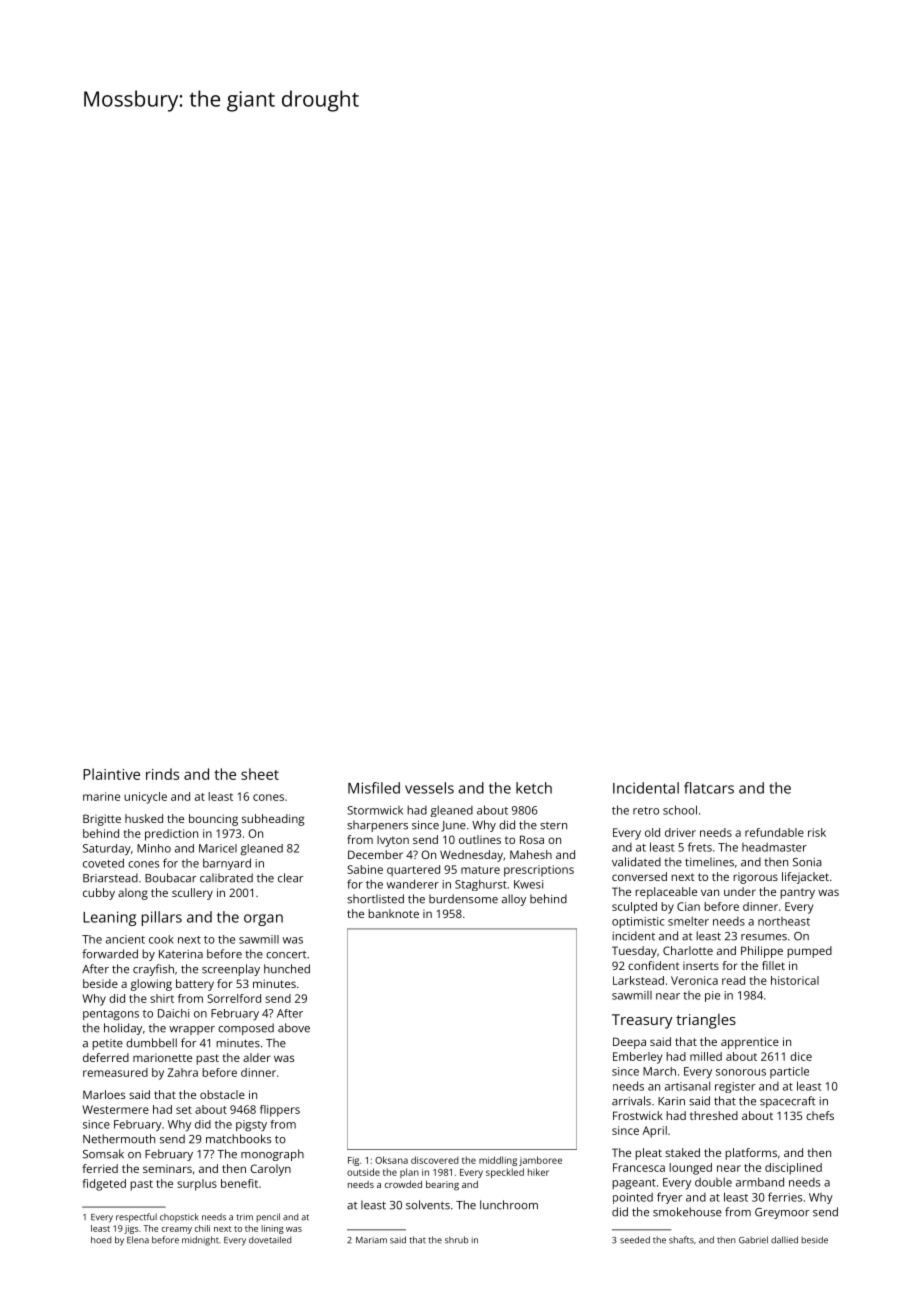 This document has width=924, height=1308. What do you see at coordinates (138, 1240) in the document?
I see `Elena` at bounding box center [138, 1240].
